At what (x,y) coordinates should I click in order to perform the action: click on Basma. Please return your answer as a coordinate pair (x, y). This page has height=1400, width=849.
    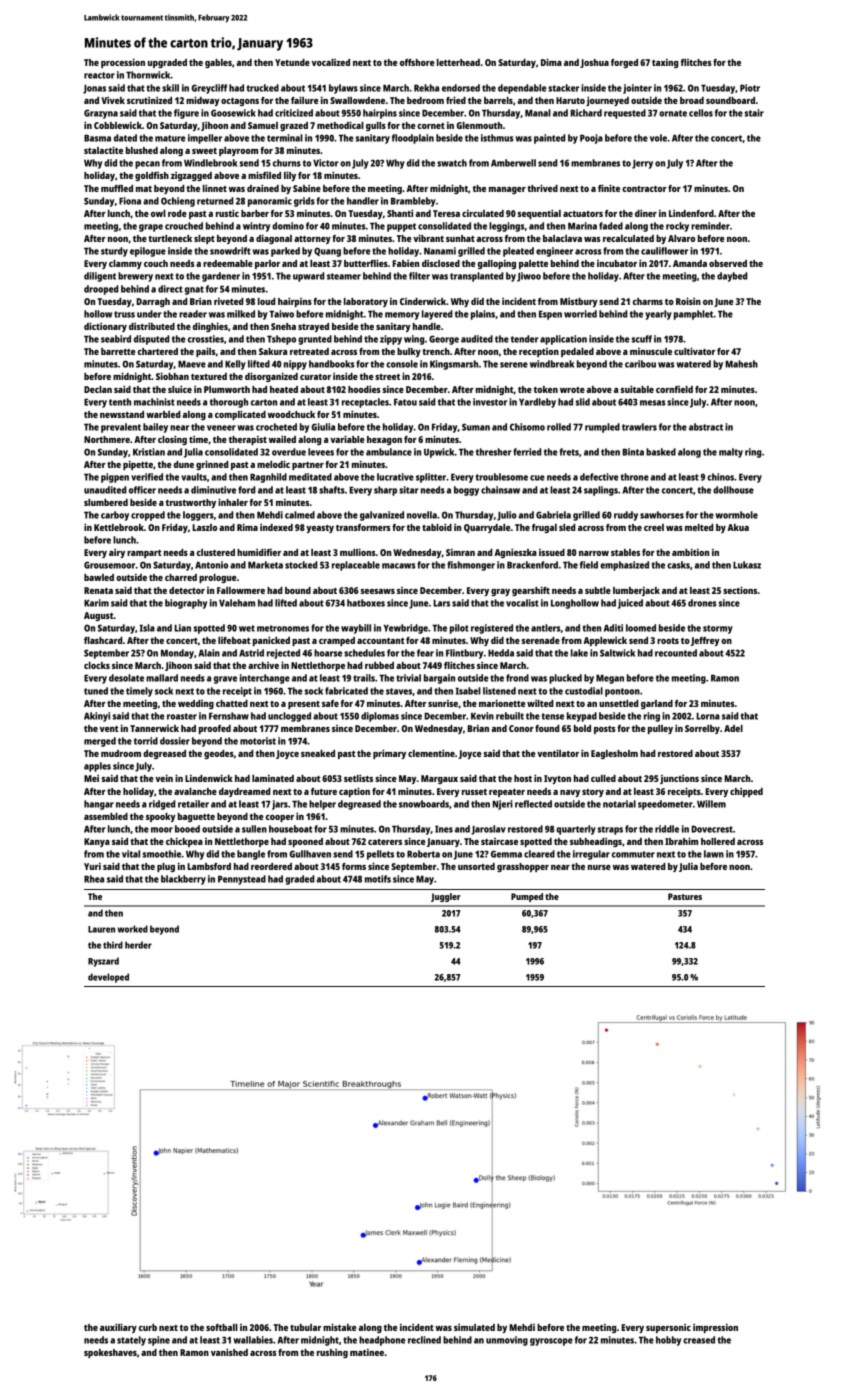
    Looking at the image, I should click on (97, 138).
